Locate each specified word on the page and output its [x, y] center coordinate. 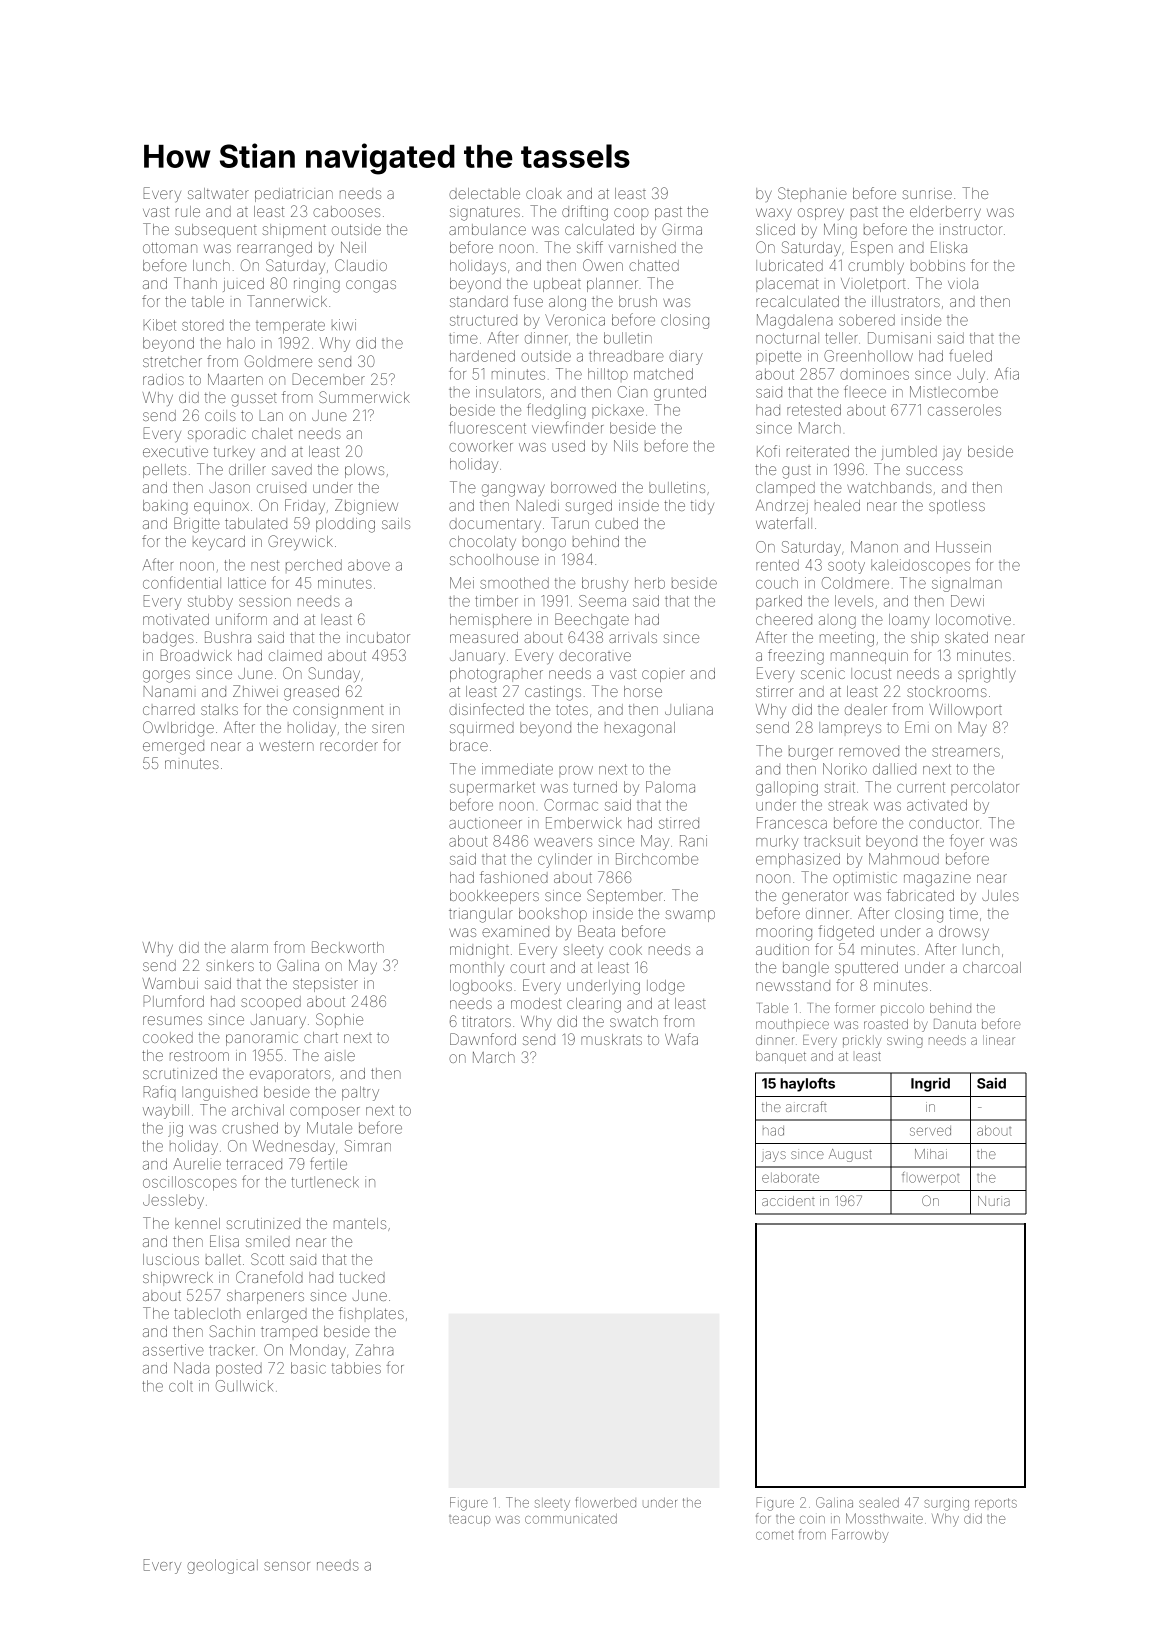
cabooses [346, 211]
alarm [249, 947]
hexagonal [640, 729]
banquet [781, 1057]
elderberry [945, 213]
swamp [690, 916]
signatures [485, 214]
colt [181, 1386]
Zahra [374, 1350]
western [286, 746]
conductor [944, 823]
